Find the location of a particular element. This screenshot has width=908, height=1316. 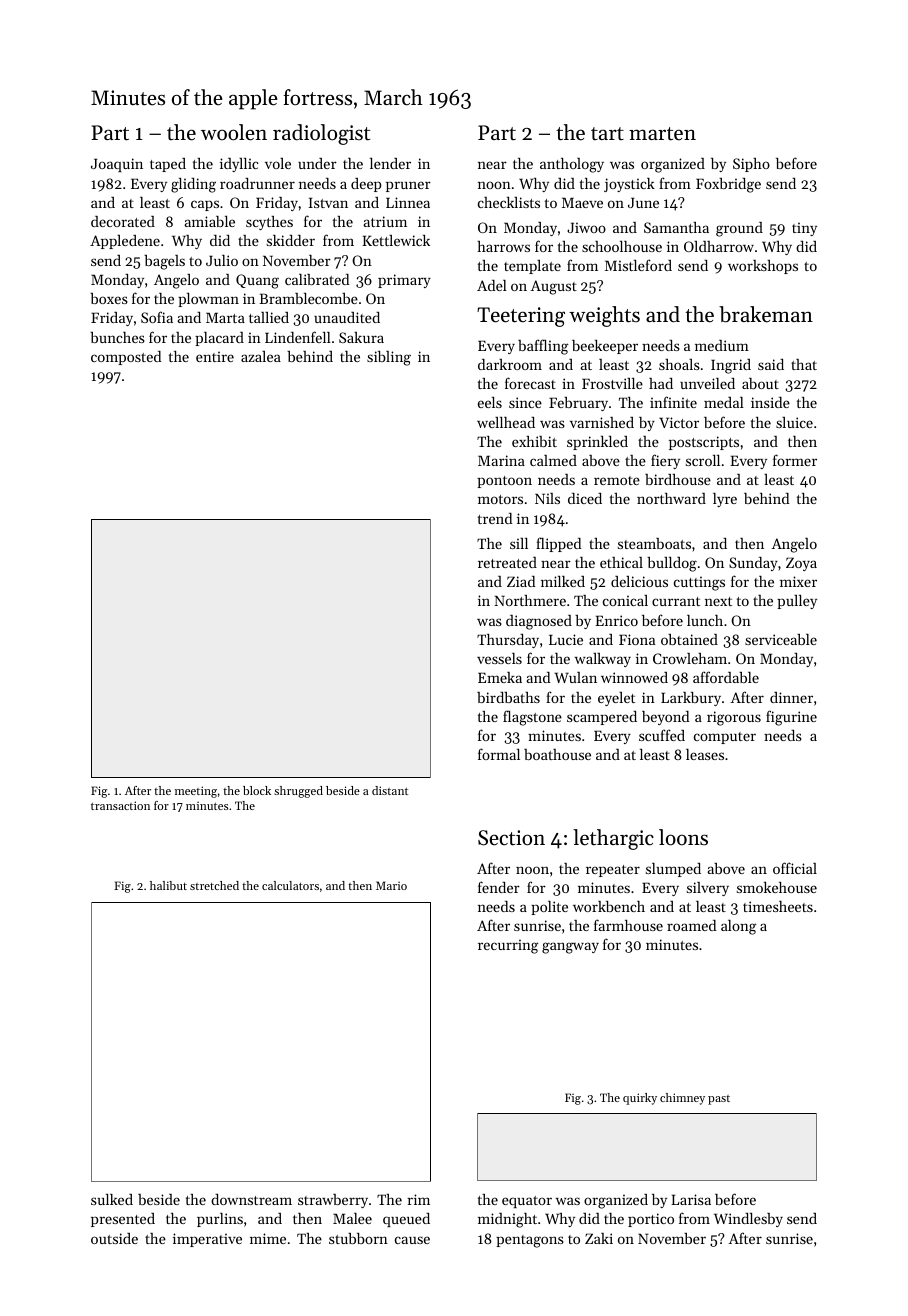

that is located at coordinates (804, 364).
